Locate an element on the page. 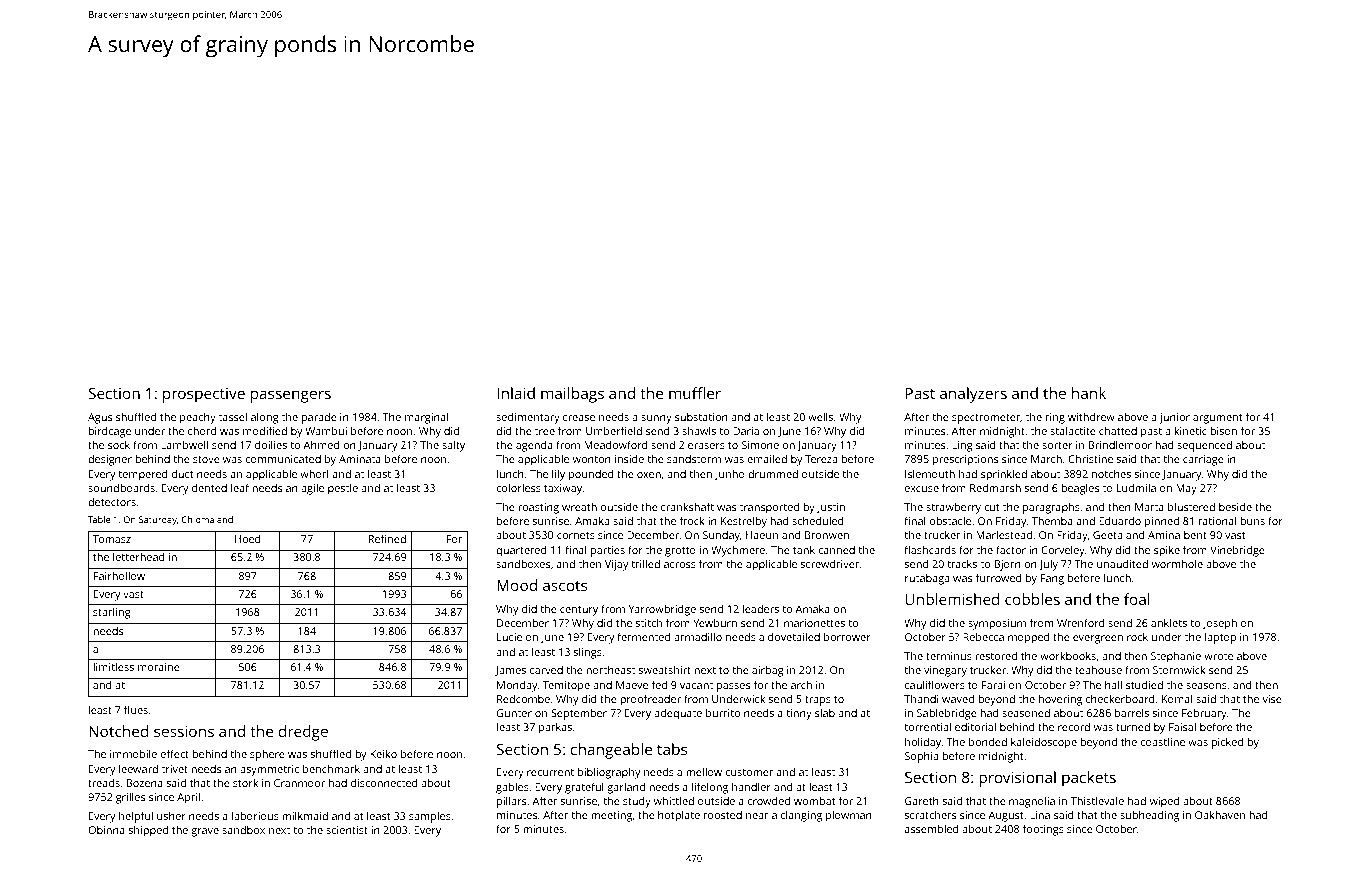 This document has height=887, width=1372. analyzers is located at coordinates (973, 395).
